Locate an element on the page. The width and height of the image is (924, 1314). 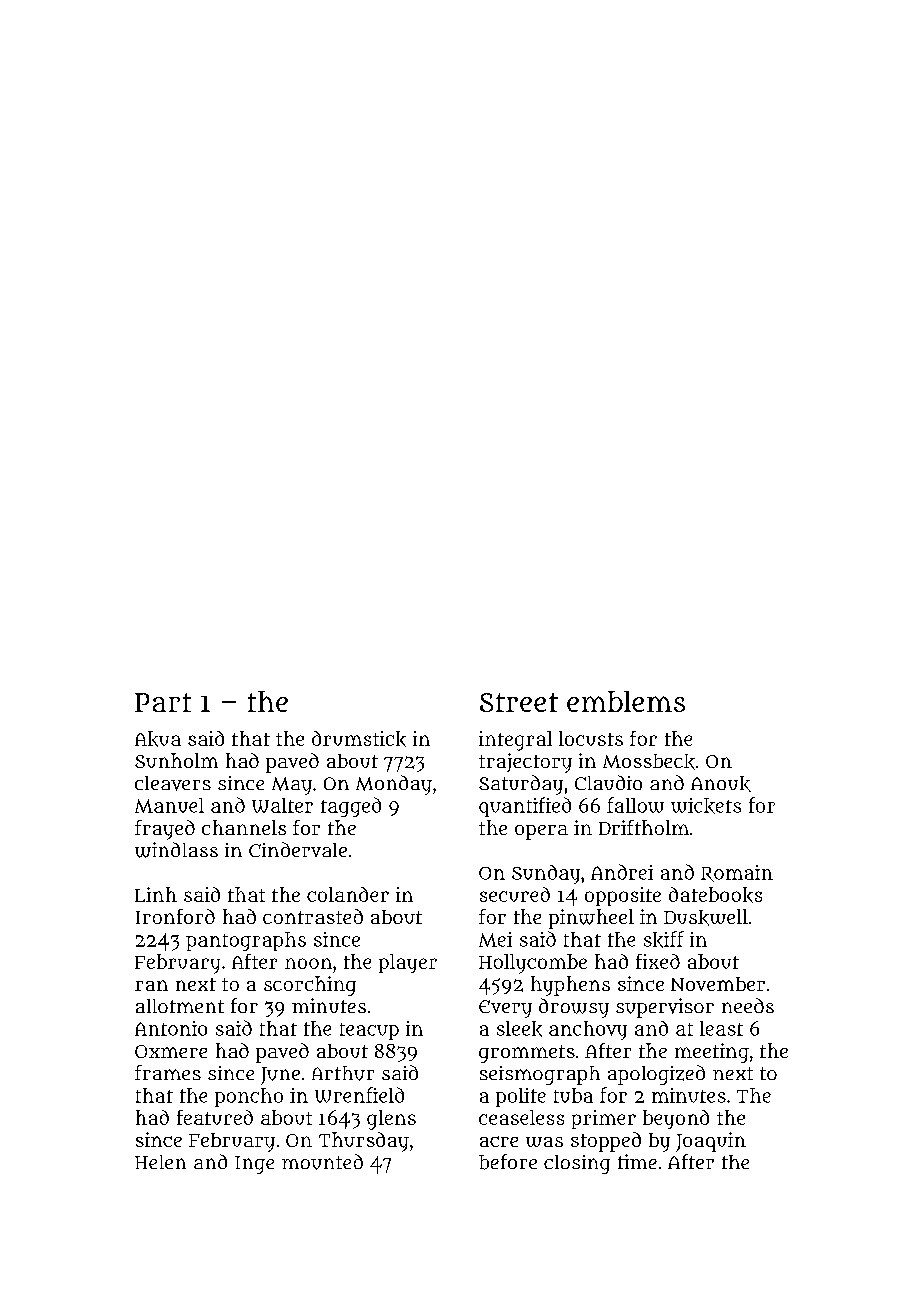
Linh is located at coordinates (156, 894).
